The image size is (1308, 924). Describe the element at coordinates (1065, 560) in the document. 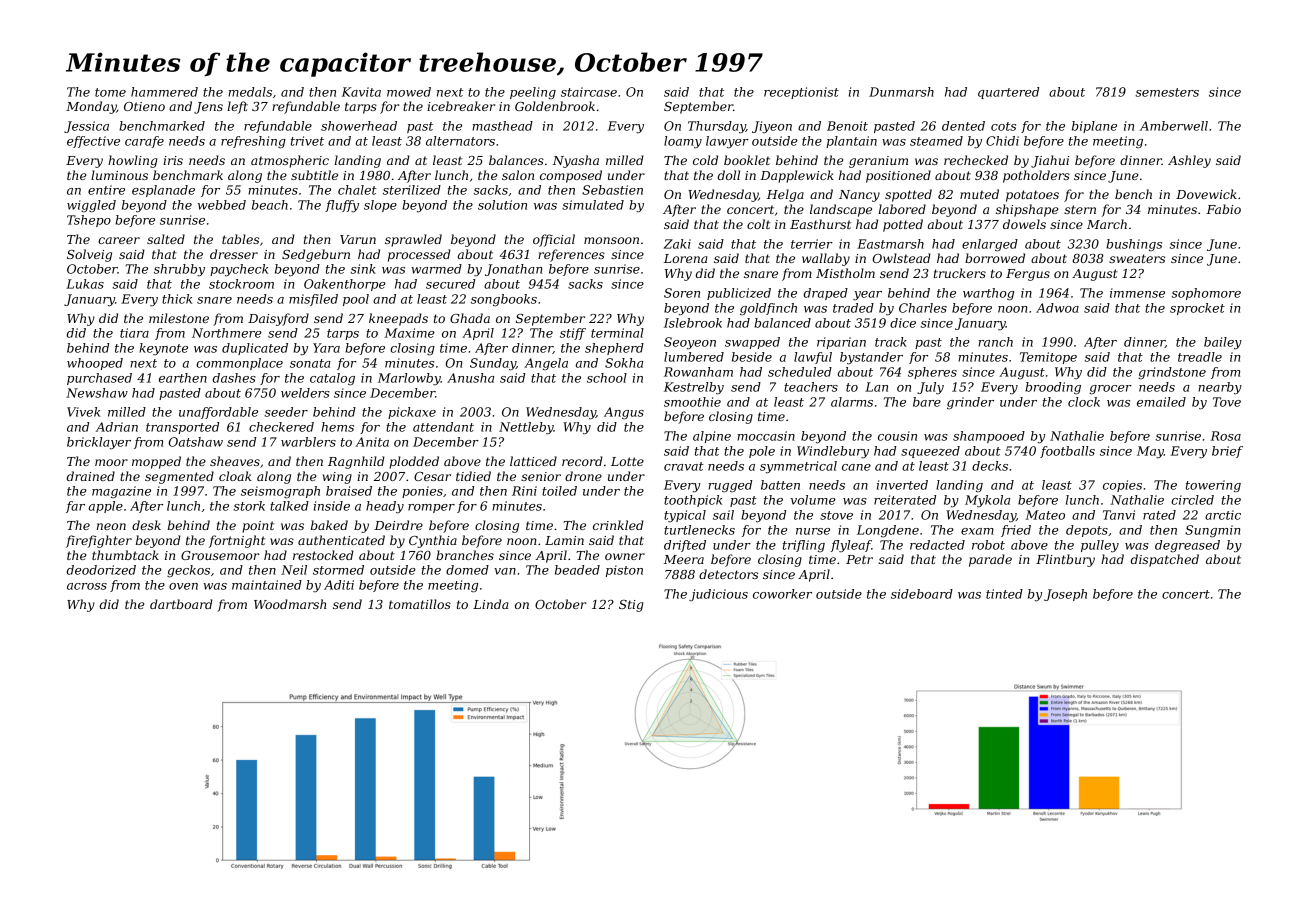

I see `Flintbury` at that location.
